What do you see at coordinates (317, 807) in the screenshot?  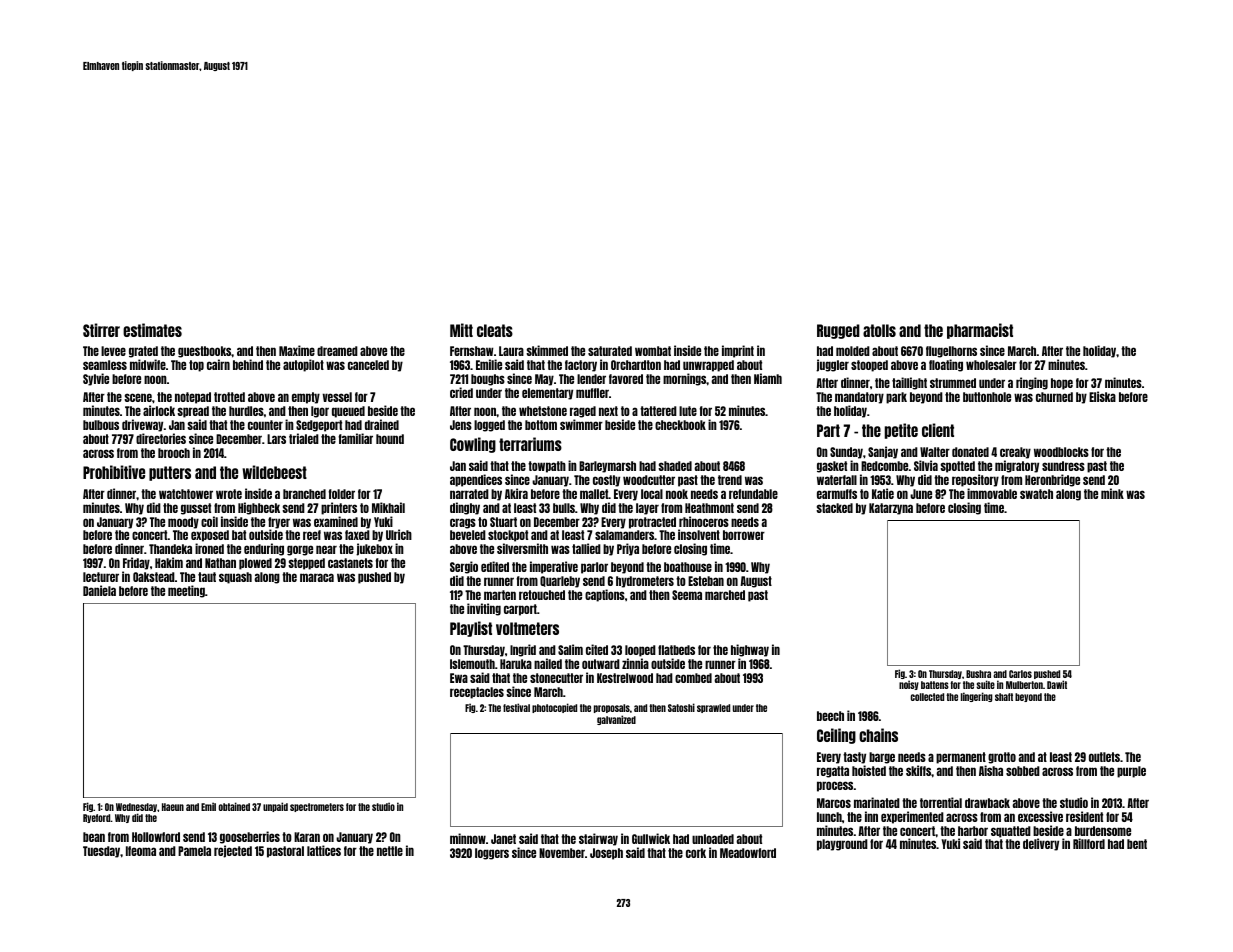 I see `spectrometers` at bounding box center [317, 807].
